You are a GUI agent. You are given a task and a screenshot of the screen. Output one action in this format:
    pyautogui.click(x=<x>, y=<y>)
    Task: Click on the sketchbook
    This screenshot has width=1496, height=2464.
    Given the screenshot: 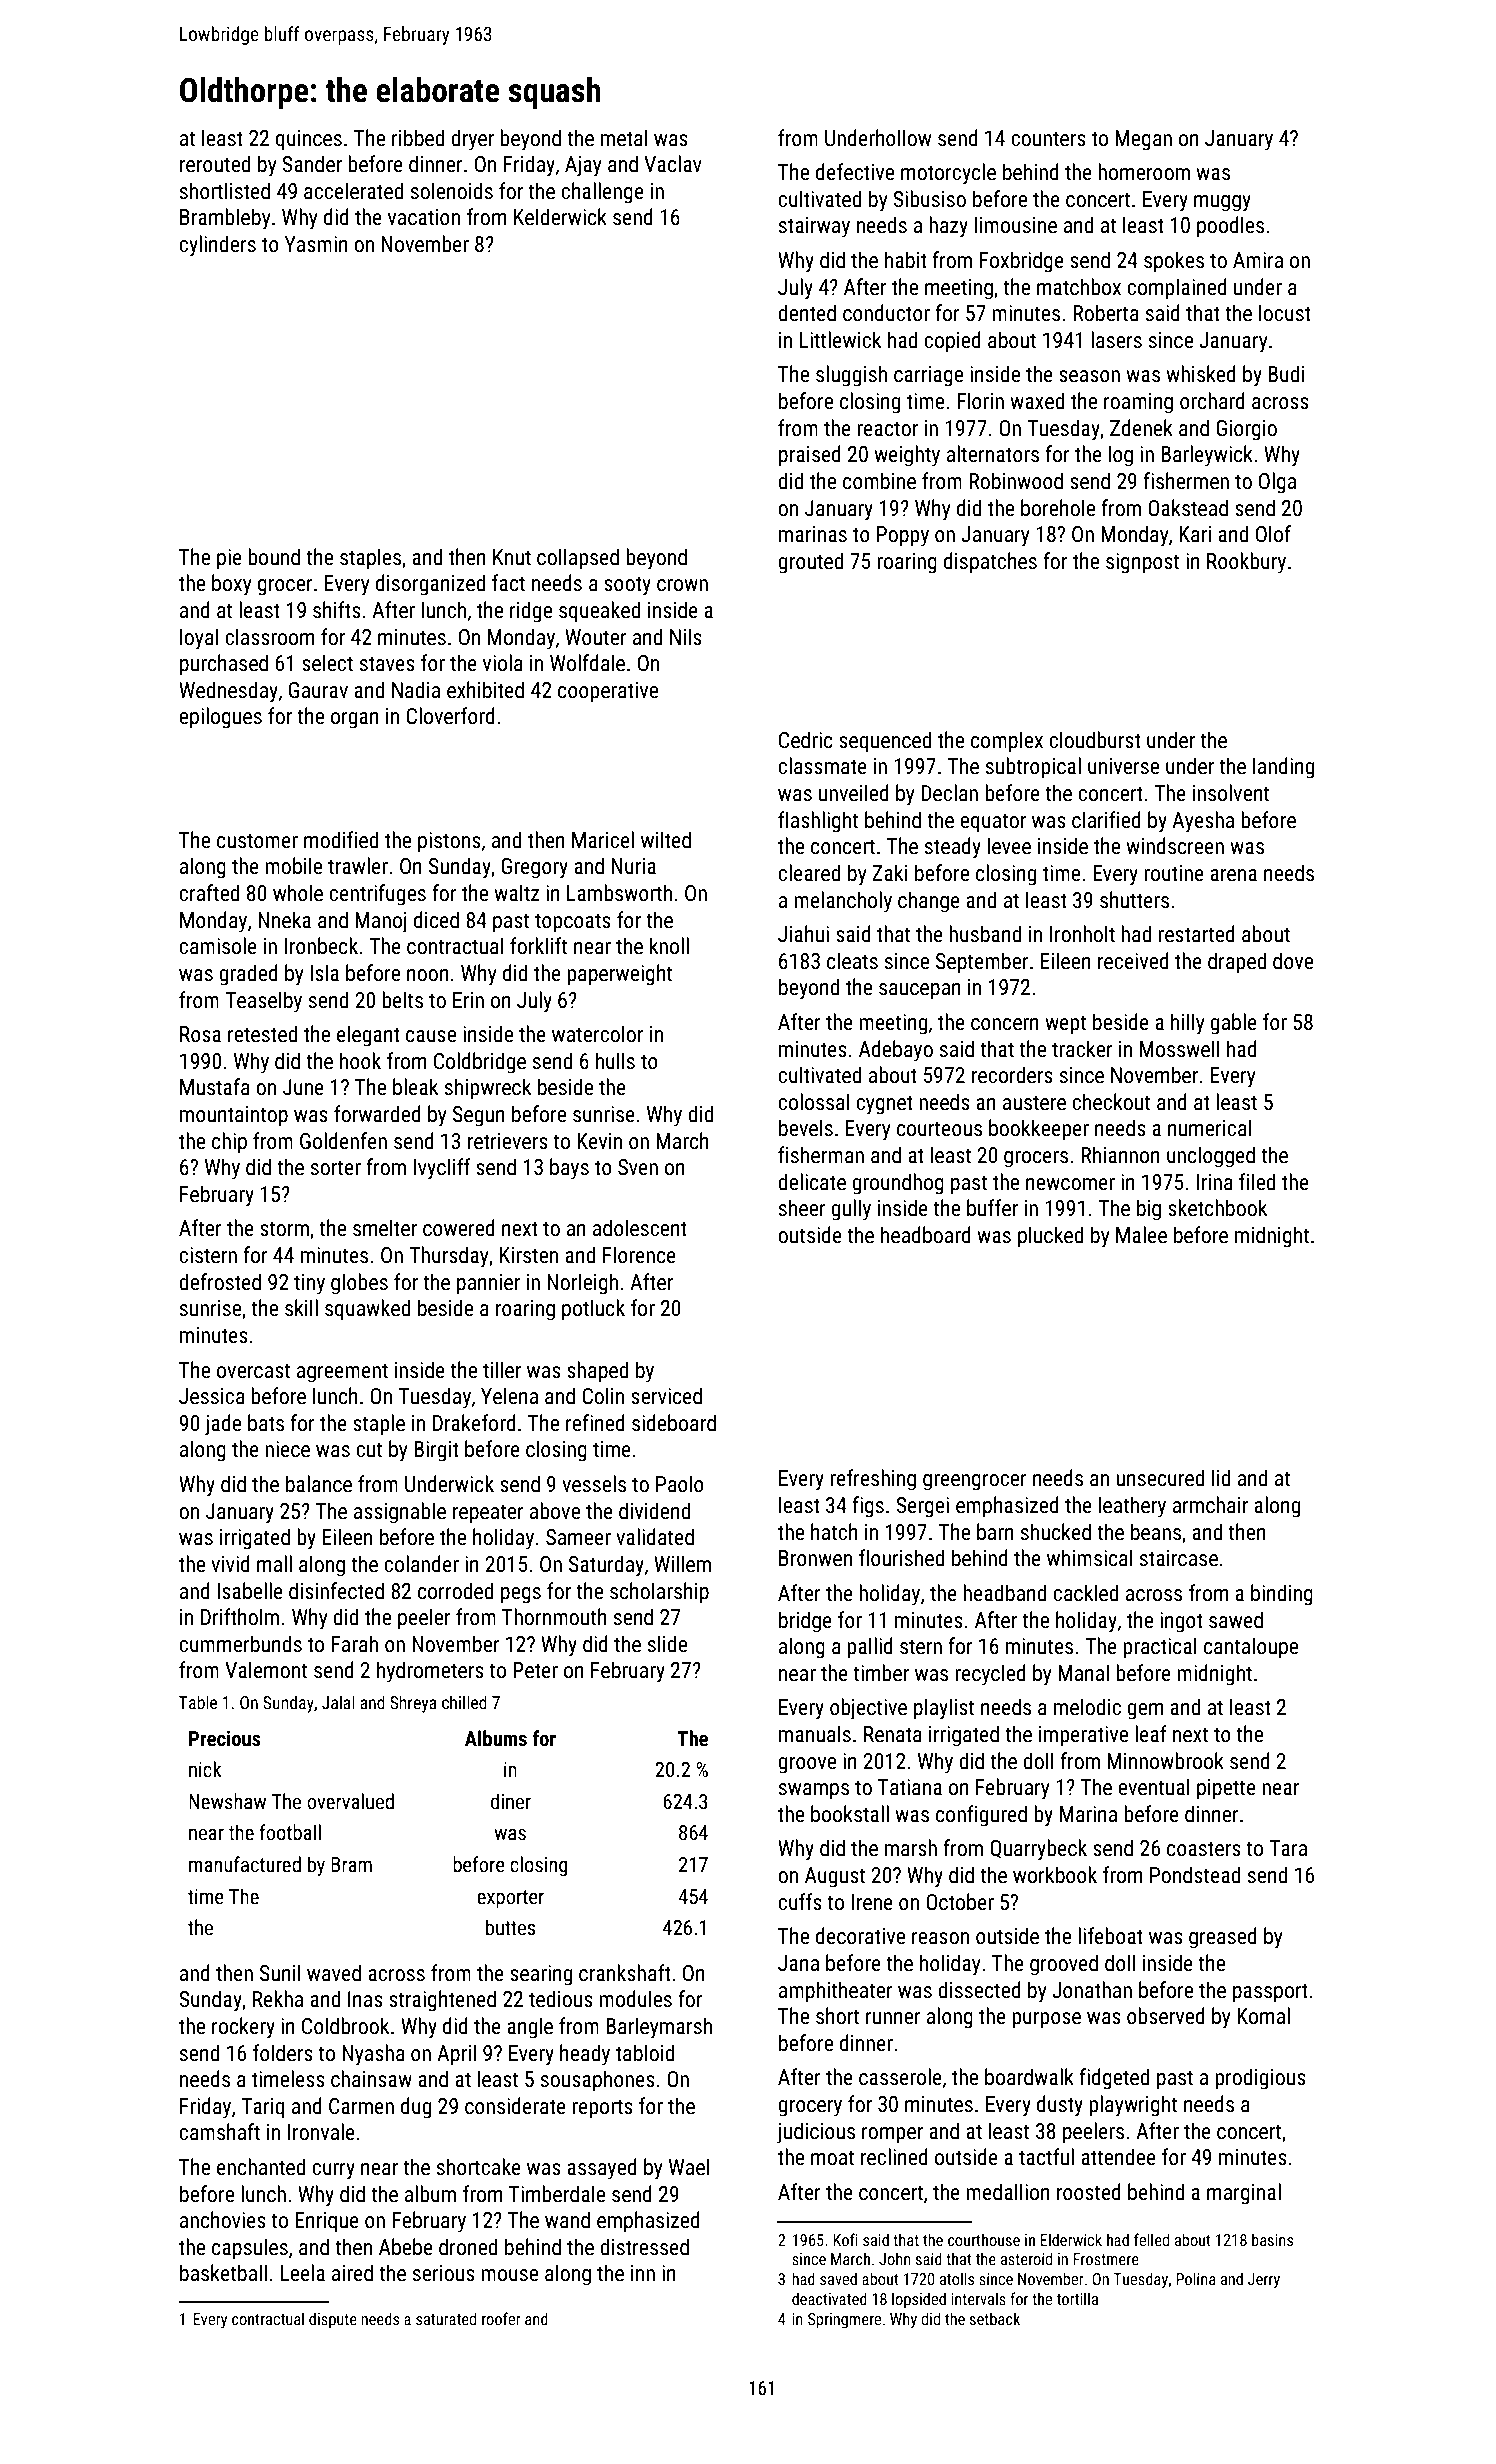 What is the action you would take?
    pyautogui.click(x=1217, y=1208)
